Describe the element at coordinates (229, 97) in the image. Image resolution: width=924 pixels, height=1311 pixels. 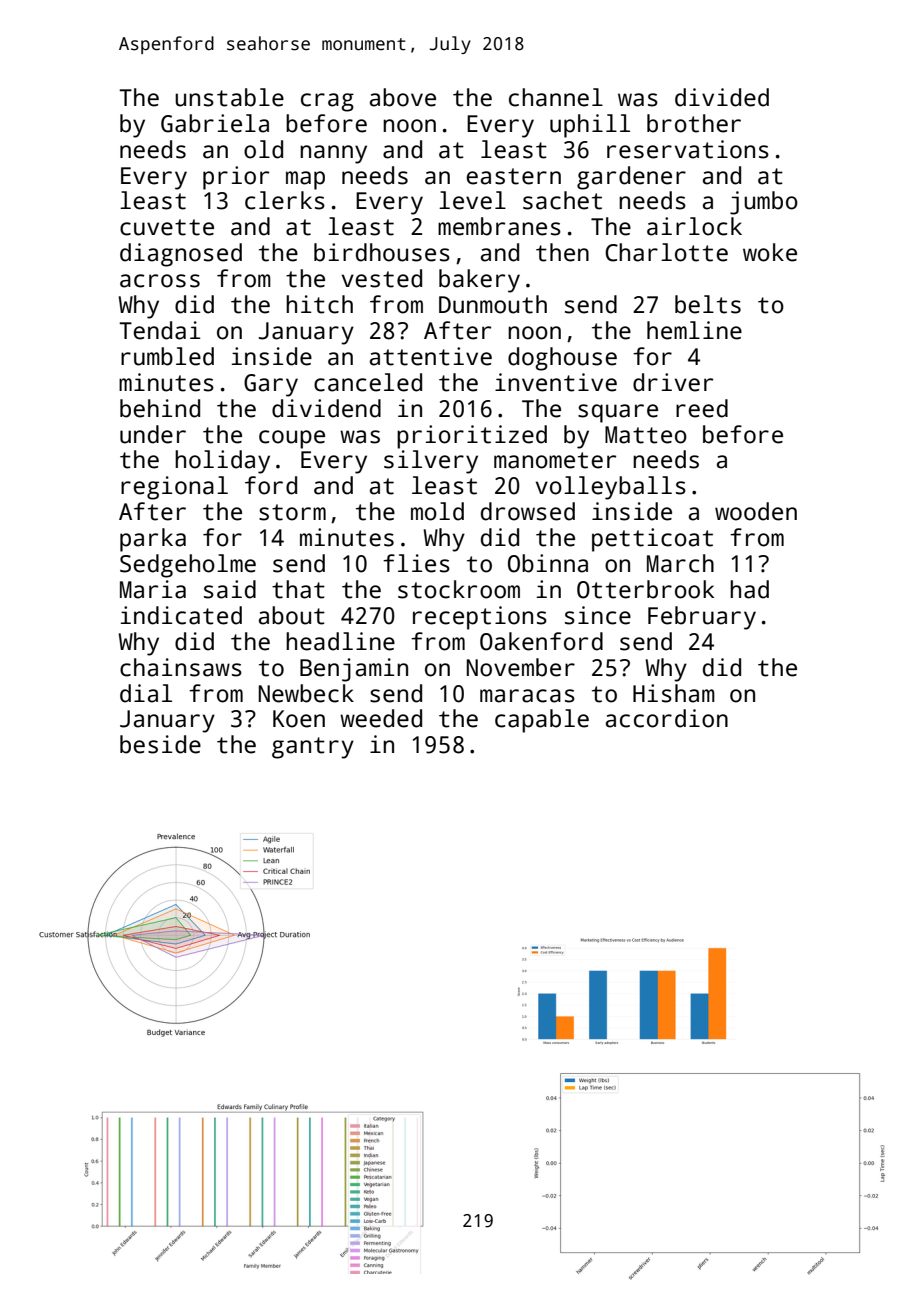
I see `unstable` at that location.
